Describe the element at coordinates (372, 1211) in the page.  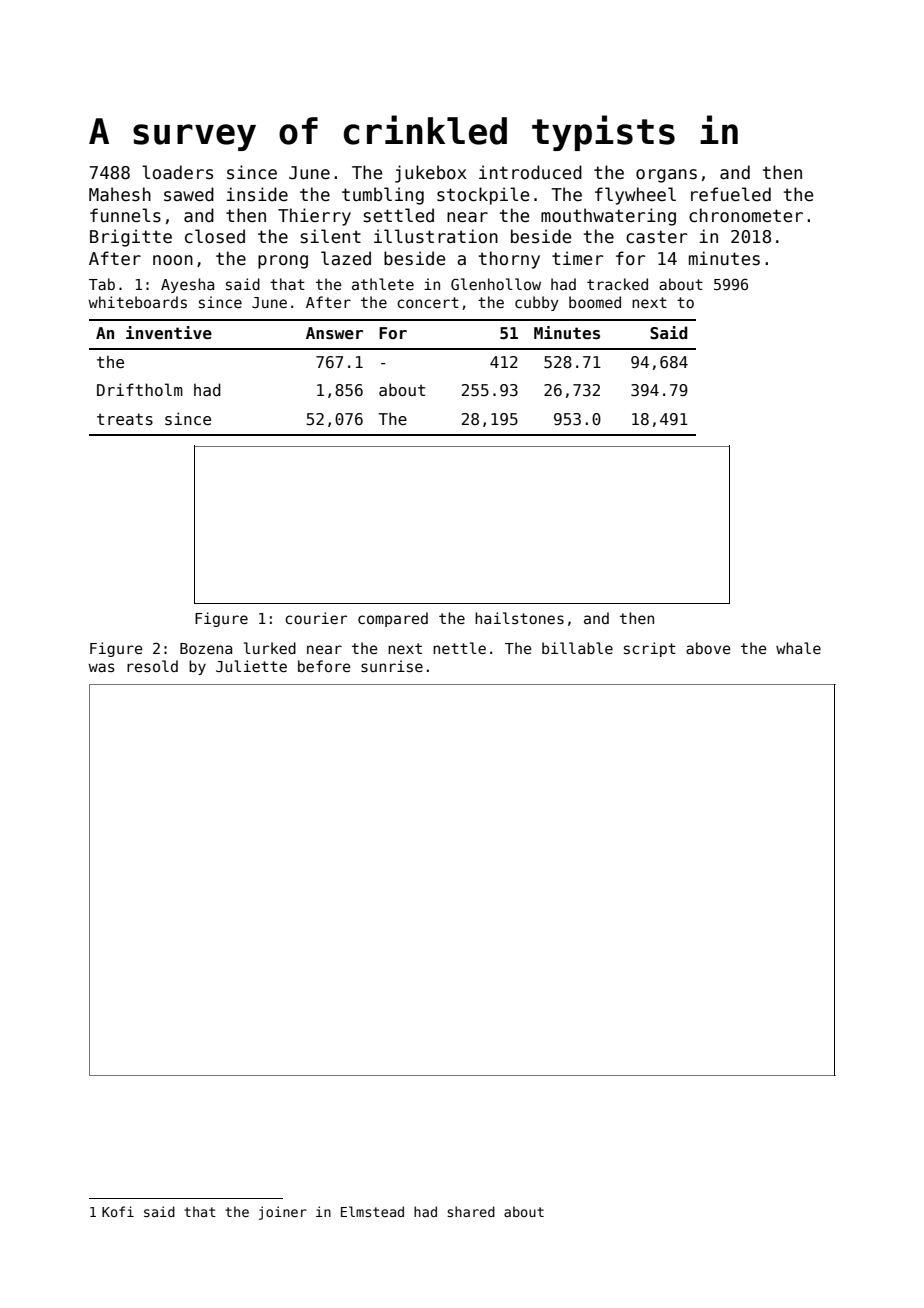
I see `Elmstead` at that location.
